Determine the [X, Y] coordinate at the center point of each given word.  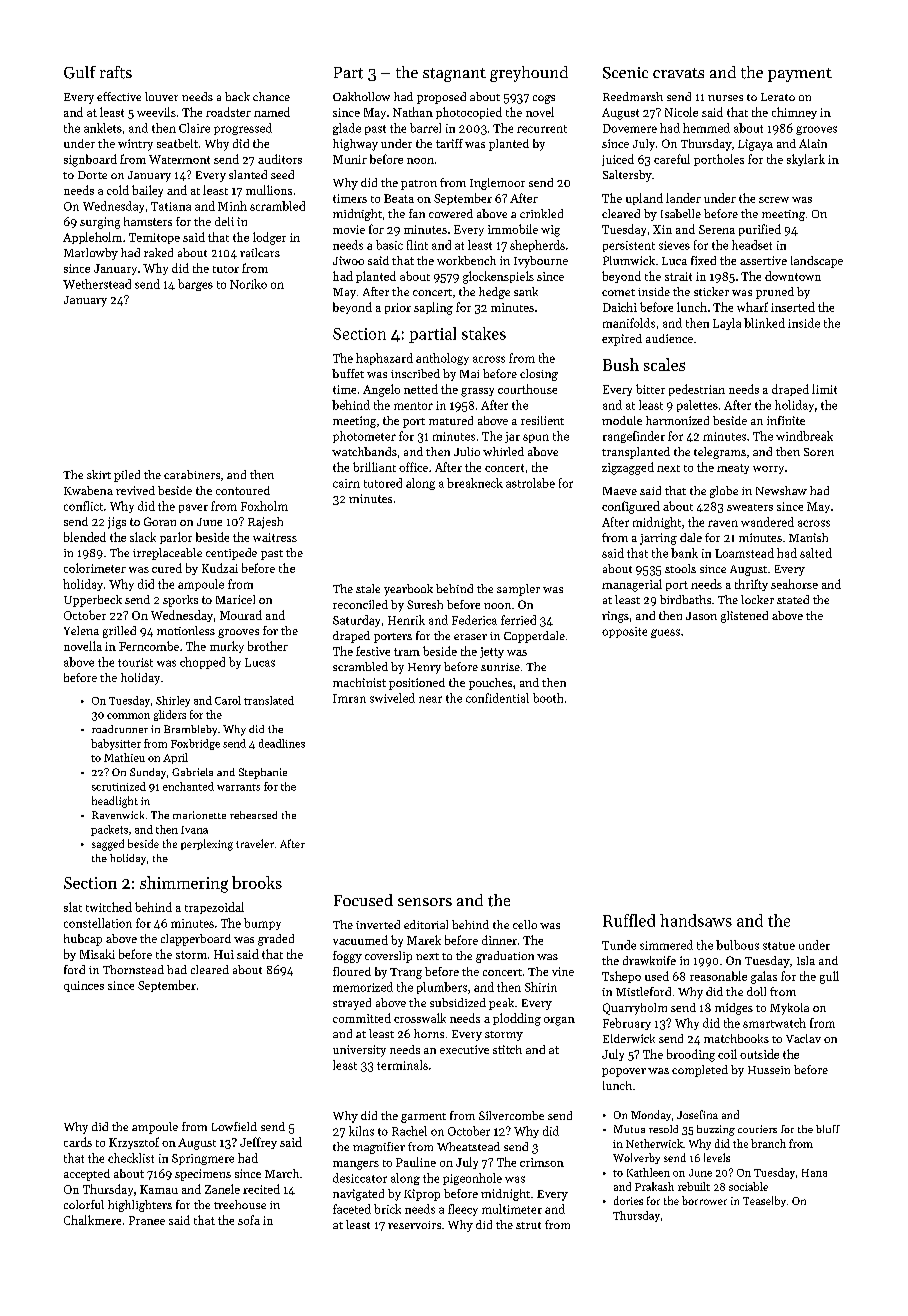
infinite [786, 420]
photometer [364, 437]
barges [195, 285]
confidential [497, 698]
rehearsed [253, 815]
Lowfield [234, 1126]
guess [665, 633]
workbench [466, 260]
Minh [232, 206]
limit [824, 389]
